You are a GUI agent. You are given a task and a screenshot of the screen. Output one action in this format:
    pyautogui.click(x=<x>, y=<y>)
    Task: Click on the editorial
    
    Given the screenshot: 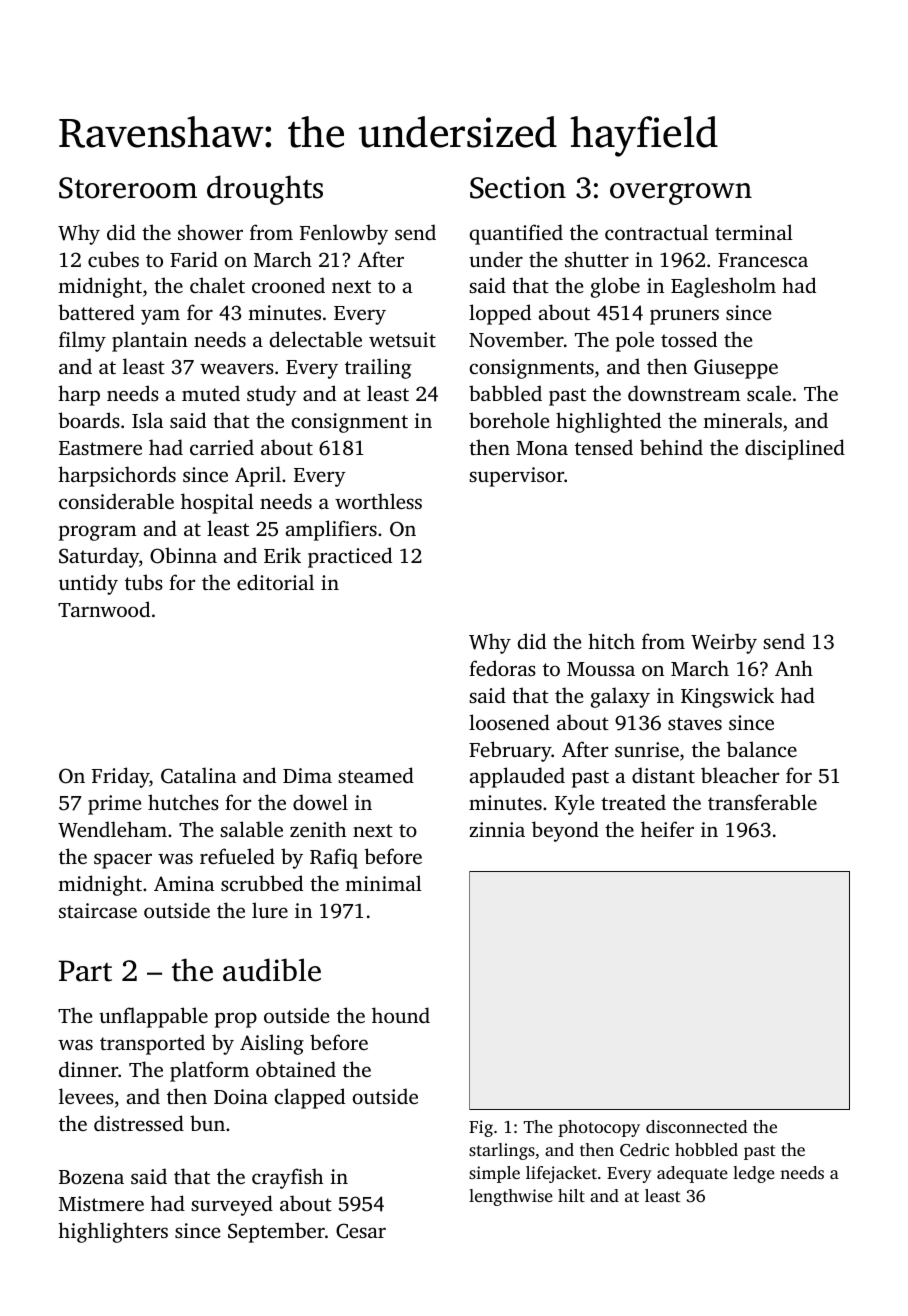 What is the action you would take?
    pyautogui.click(x=275, y=582)
